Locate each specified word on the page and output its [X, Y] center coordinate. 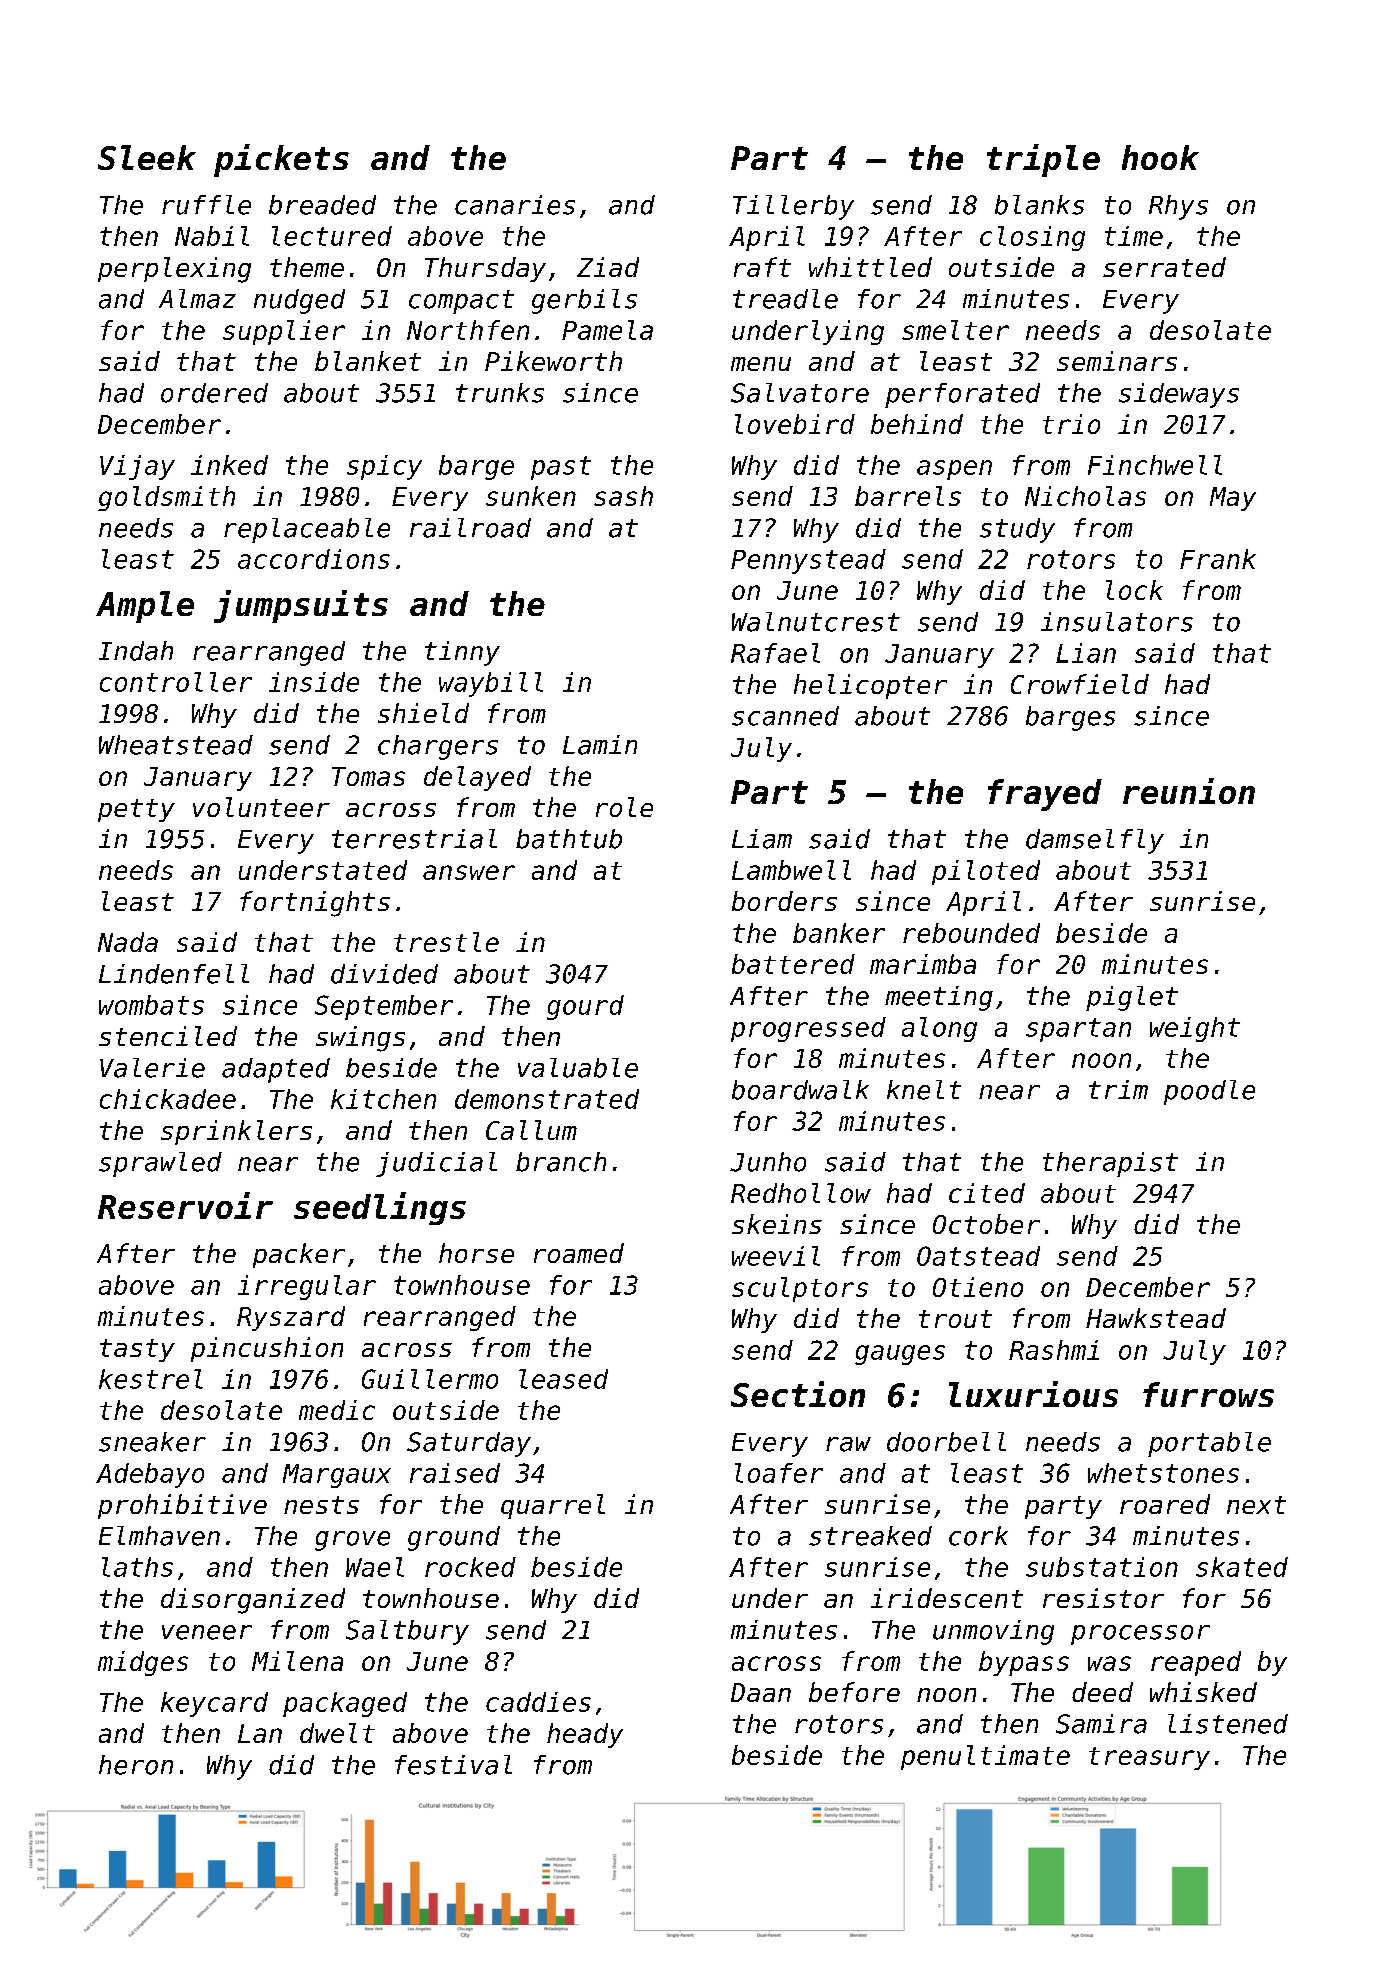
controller [176, 682]
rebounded [971, 933]
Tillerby [793, 207]
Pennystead [808, 561]
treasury [1149, 1758]
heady [585, 1735]
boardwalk [800, 1090]
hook [1160, 157]
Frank [1218, 559]
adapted [276, 1070]
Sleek [147, 157]
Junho [768, 1162]
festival [453, 1765]
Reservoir [185, 1205]
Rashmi [1054, 1350]
